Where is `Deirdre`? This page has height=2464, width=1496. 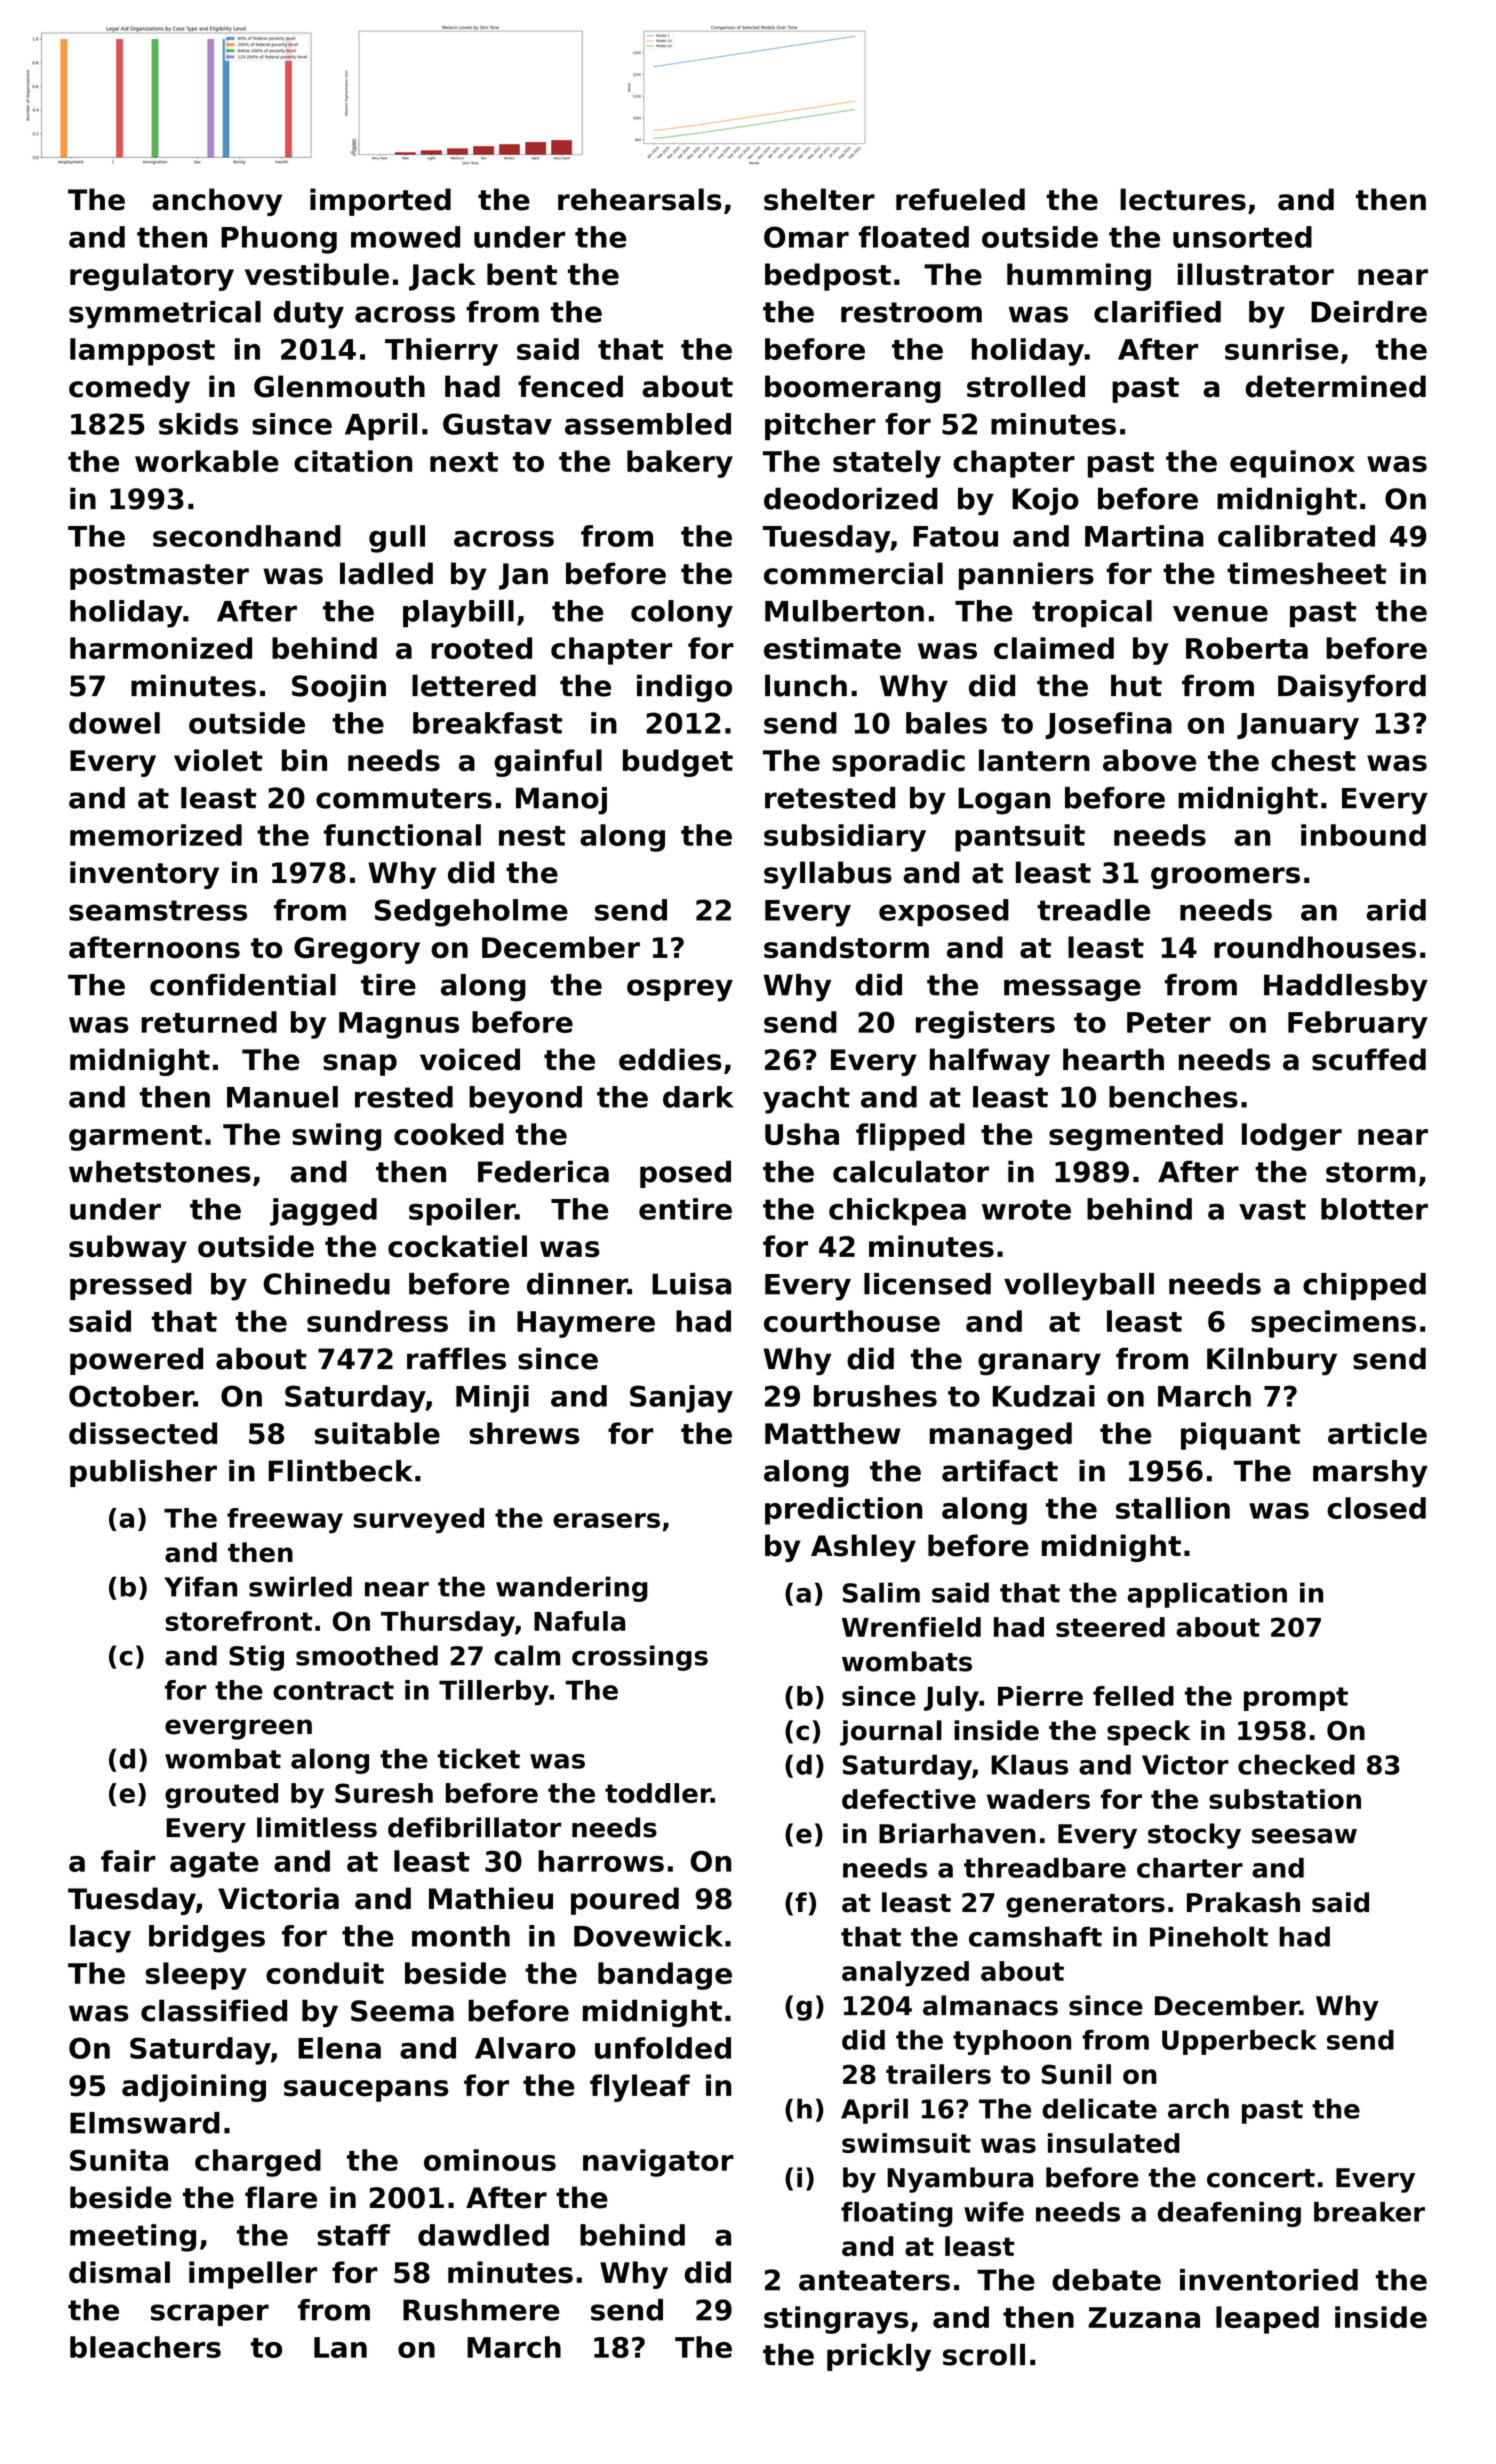 Deirdre is located at coordinates (1369, 312).
